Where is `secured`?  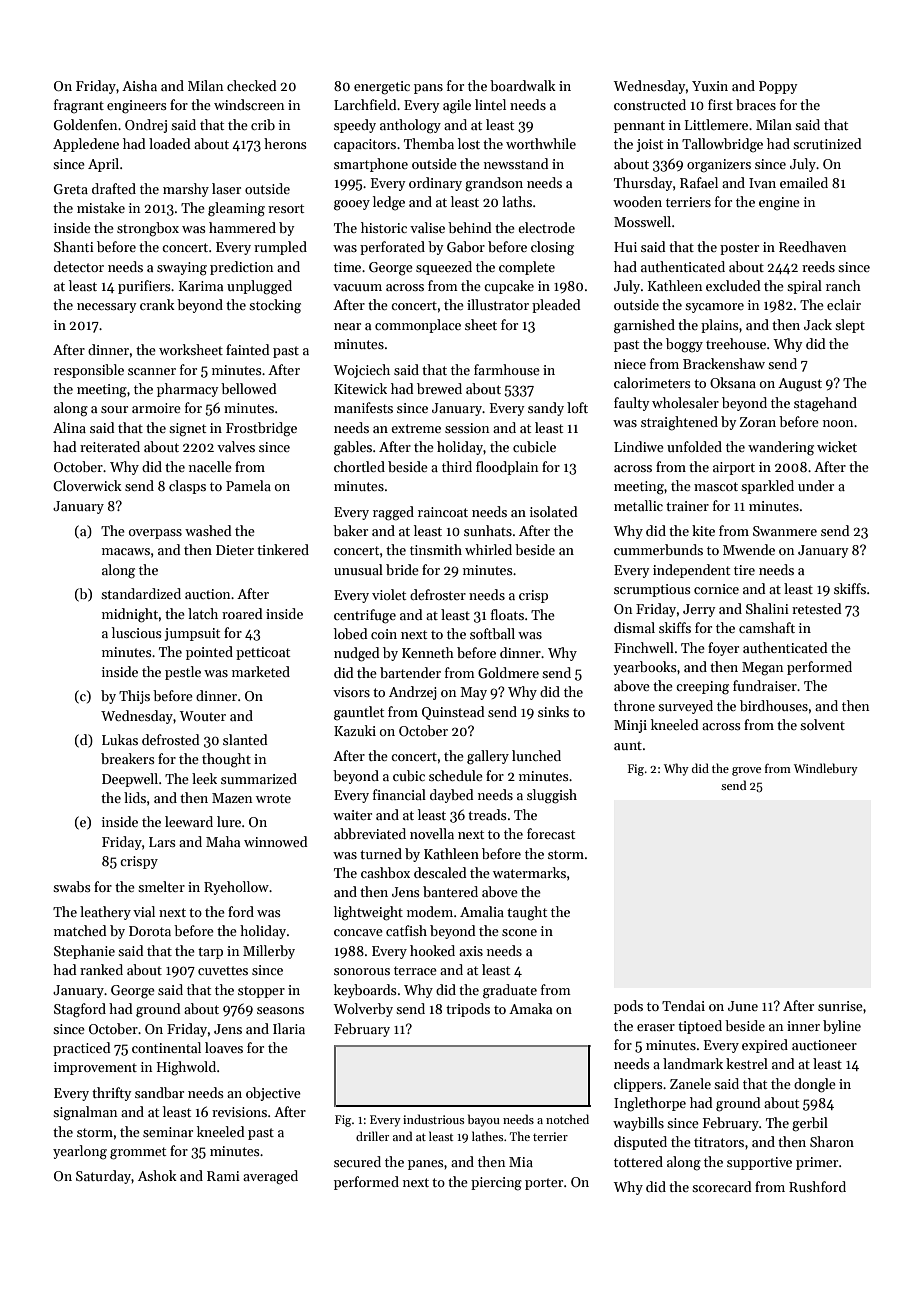
secured is located at coordinates (357, 1161).
